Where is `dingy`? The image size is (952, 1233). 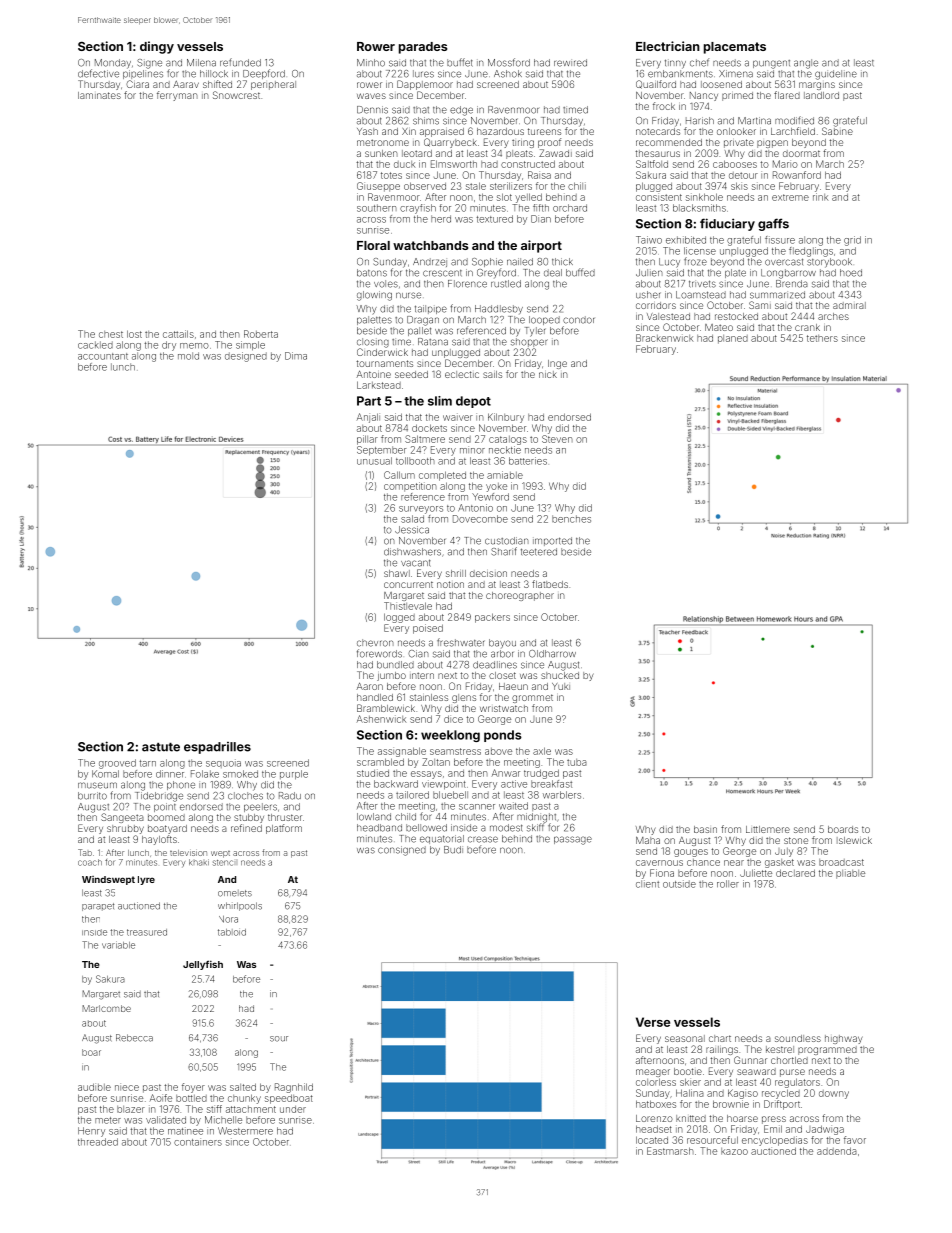
dingy is located at coordinates (157, 47).
